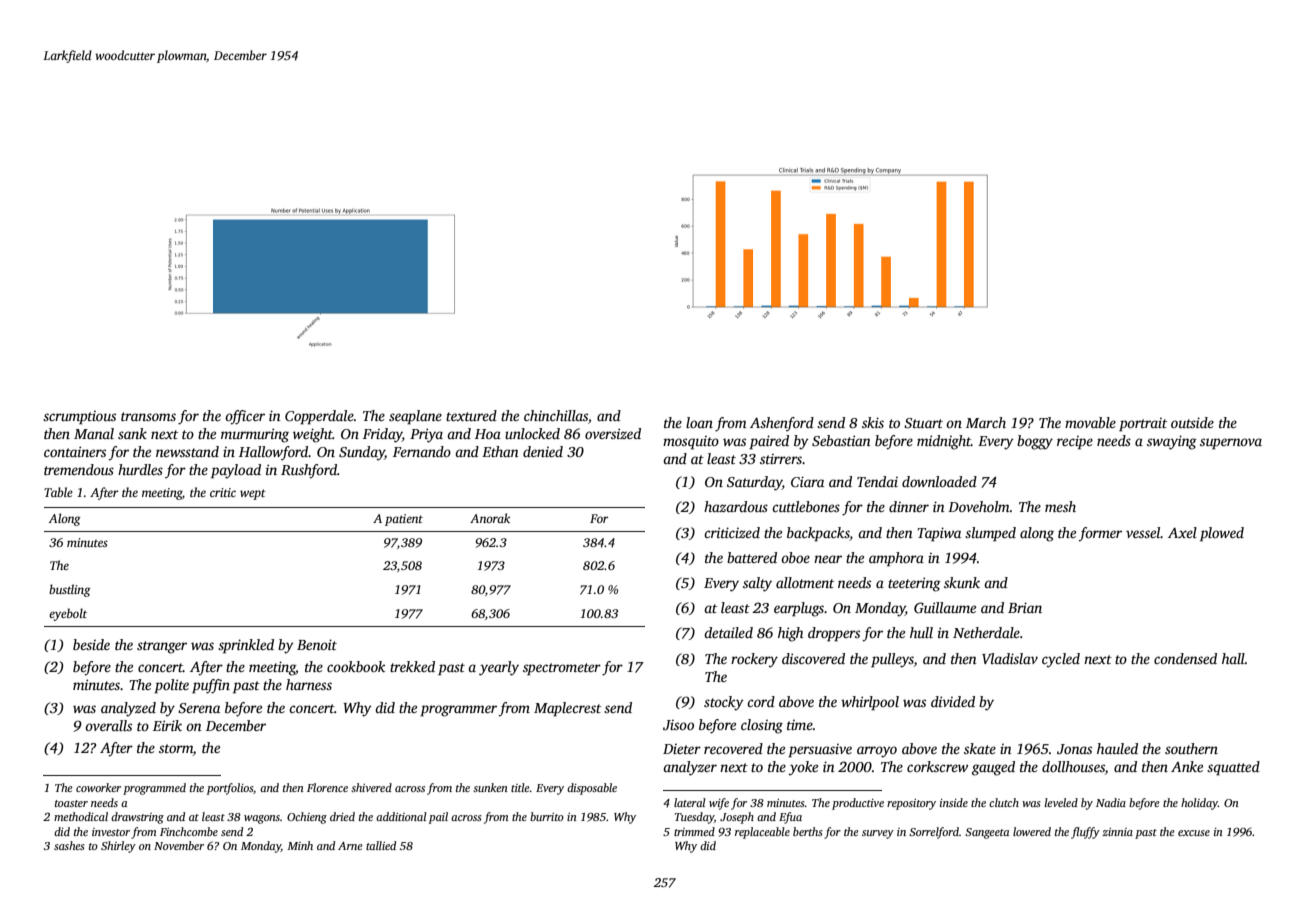 This image has height=924, width=1308. I want to click on plowed, so click(1222, 534).
